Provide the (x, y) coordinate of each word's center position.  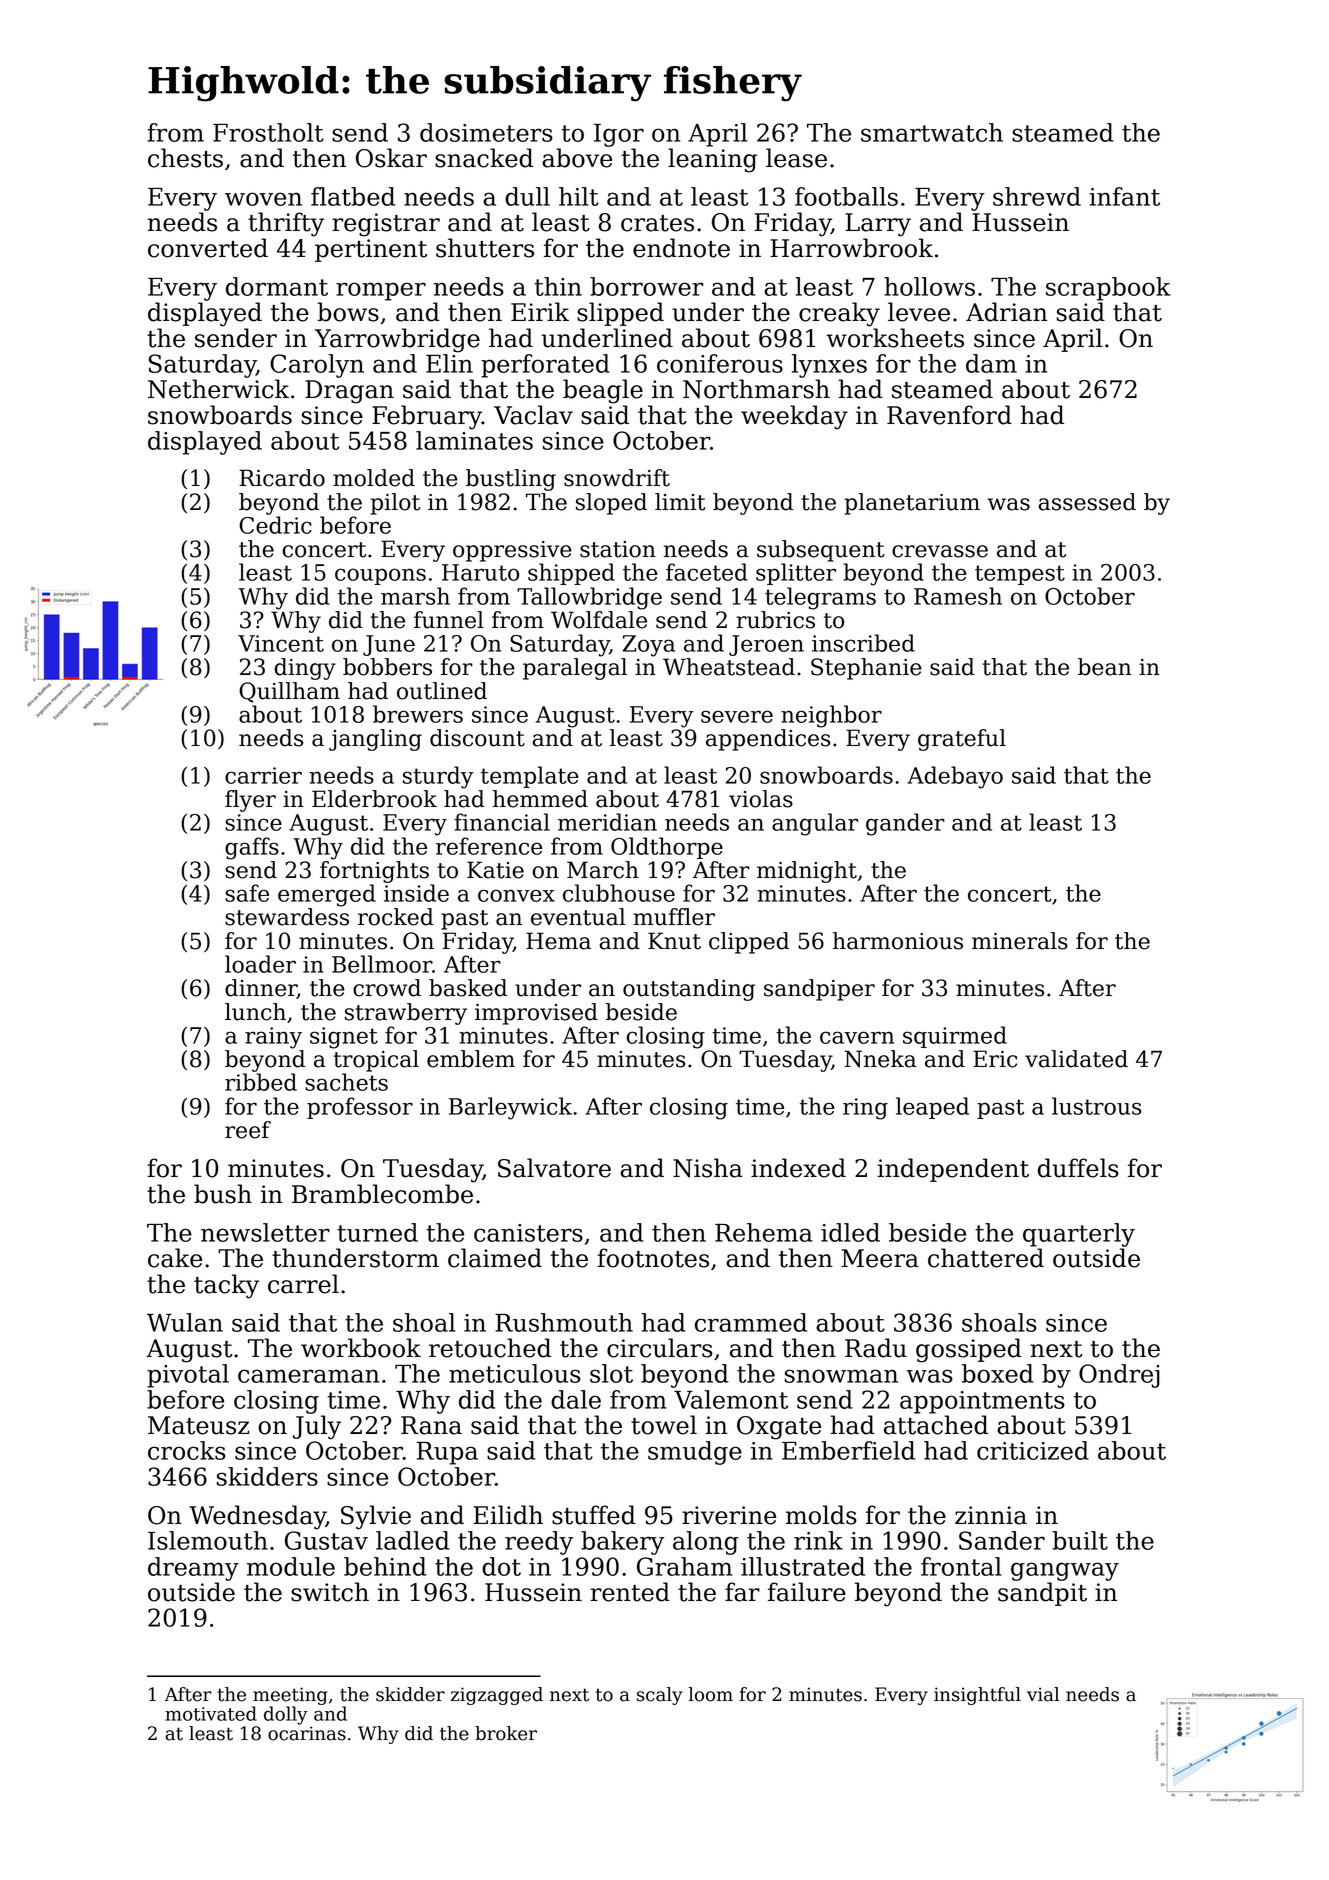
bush (223, 1194)
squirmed (955, 1037)
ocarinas (307, 1733)
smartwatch (932, 132)
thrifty (286, 224)
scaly (659, 1696)
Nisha (708, 1168)
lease (796, 158)
